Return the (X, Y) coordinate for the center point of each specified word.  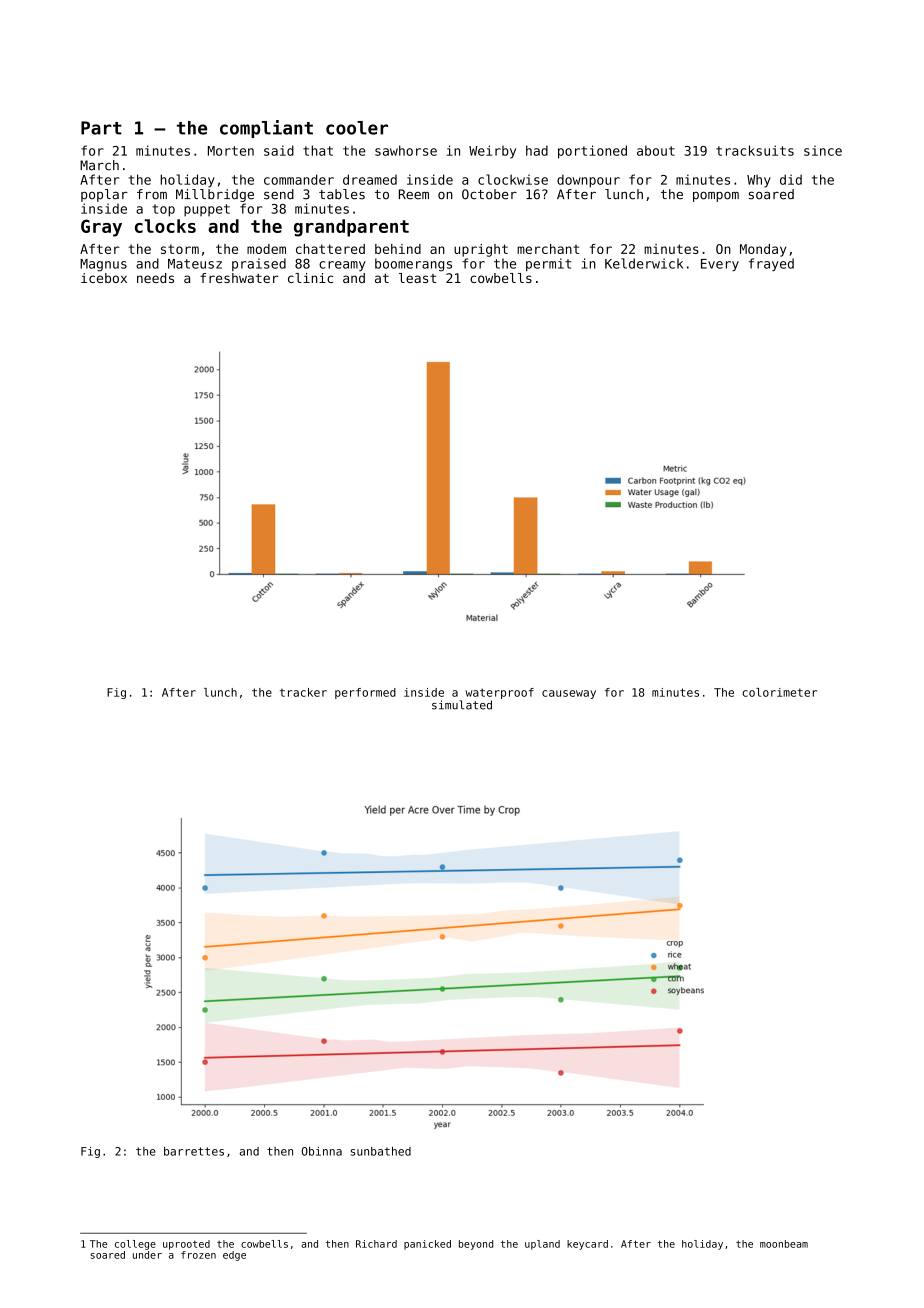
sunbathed (381, 1151)
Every (720, 265)
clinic (310, 278)
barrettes (194, 1151)
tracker (303, 692)
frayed (771, 264)
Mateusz (195, 264)
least (418, 278)
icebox (104, 278)
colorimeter (779, 692)
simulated (462, 705)
